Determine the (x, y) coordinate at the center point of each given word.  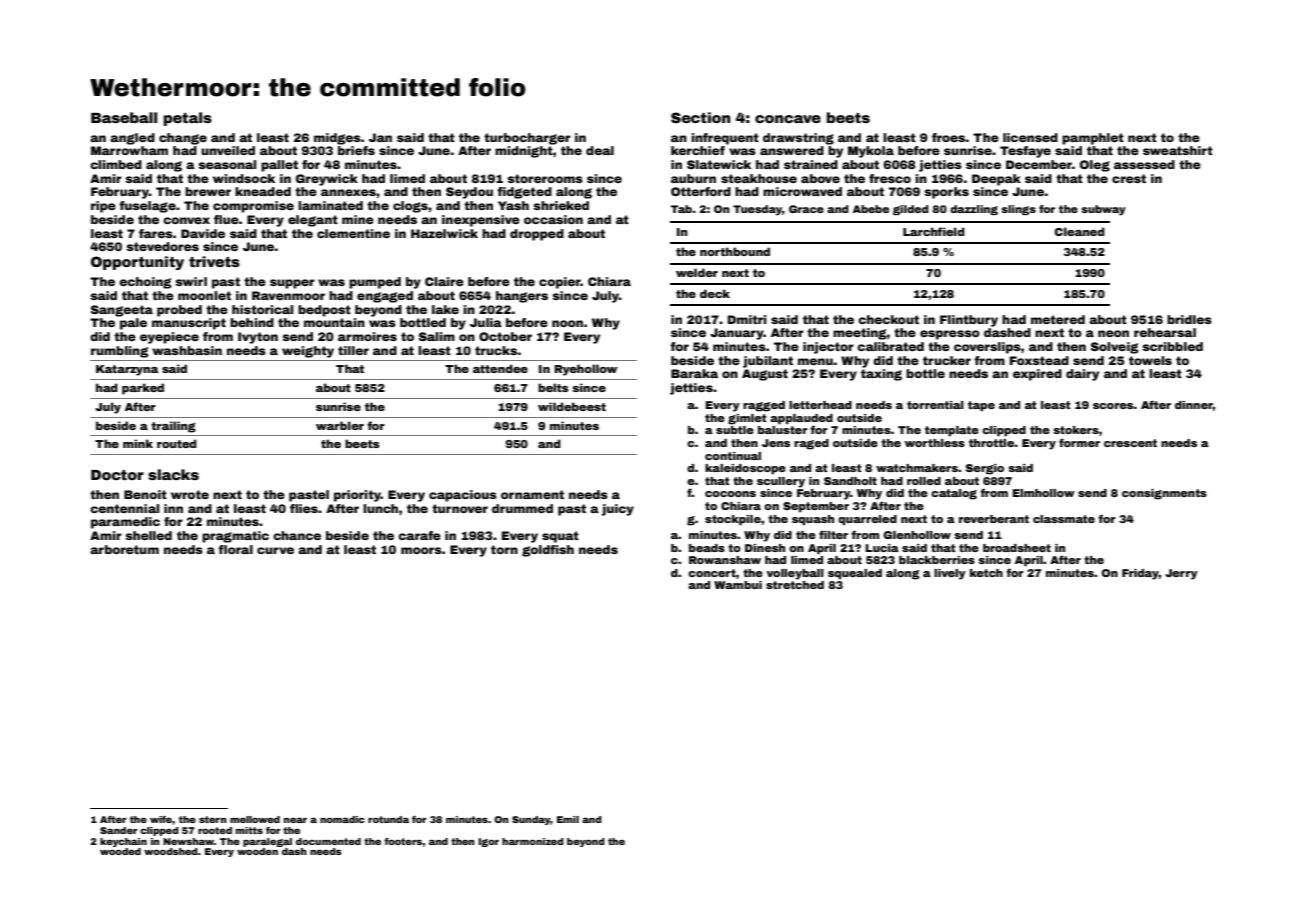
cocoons (730, 494)
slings (1018, 210)
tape (981, 406)
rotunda (388, 819)
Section (700, 117)
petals (188, 119)
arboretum (124, 549)
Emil (568, 819)
